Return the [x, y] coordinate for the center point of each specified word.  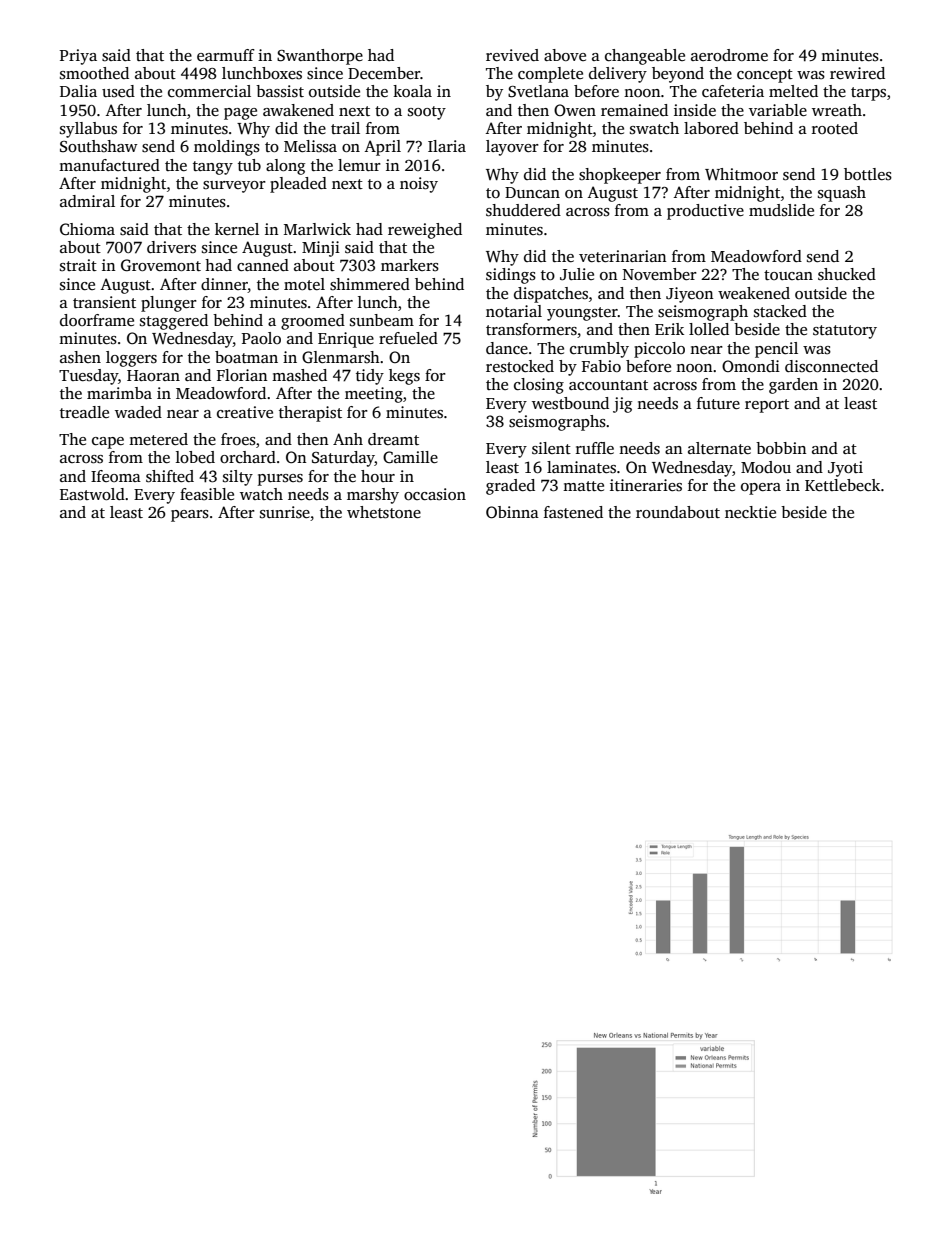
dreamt [393, 439]
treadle [84, 412]
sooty [427, 113]
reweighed [425, 231]
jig [622, 405]
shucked [847, 274]
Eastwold [92, 494]
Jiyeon [690, 295]
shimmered [370, 284]
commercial [209, 91]
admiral [87, 201]
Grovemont [161, 265]
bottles [868, 174]
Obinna [512, 512]
